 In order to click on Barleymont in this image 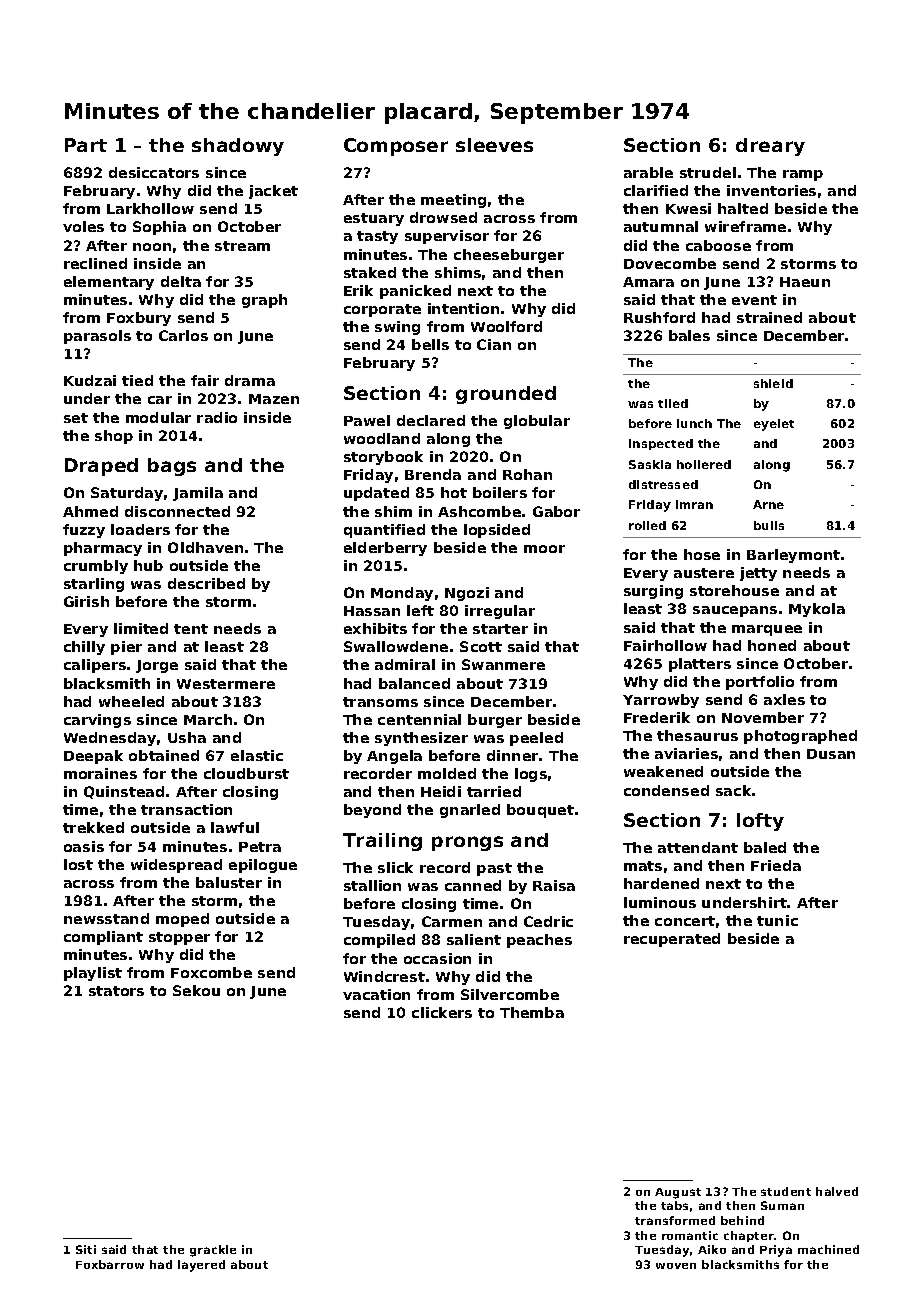, I will do `click(793, 556)`.
